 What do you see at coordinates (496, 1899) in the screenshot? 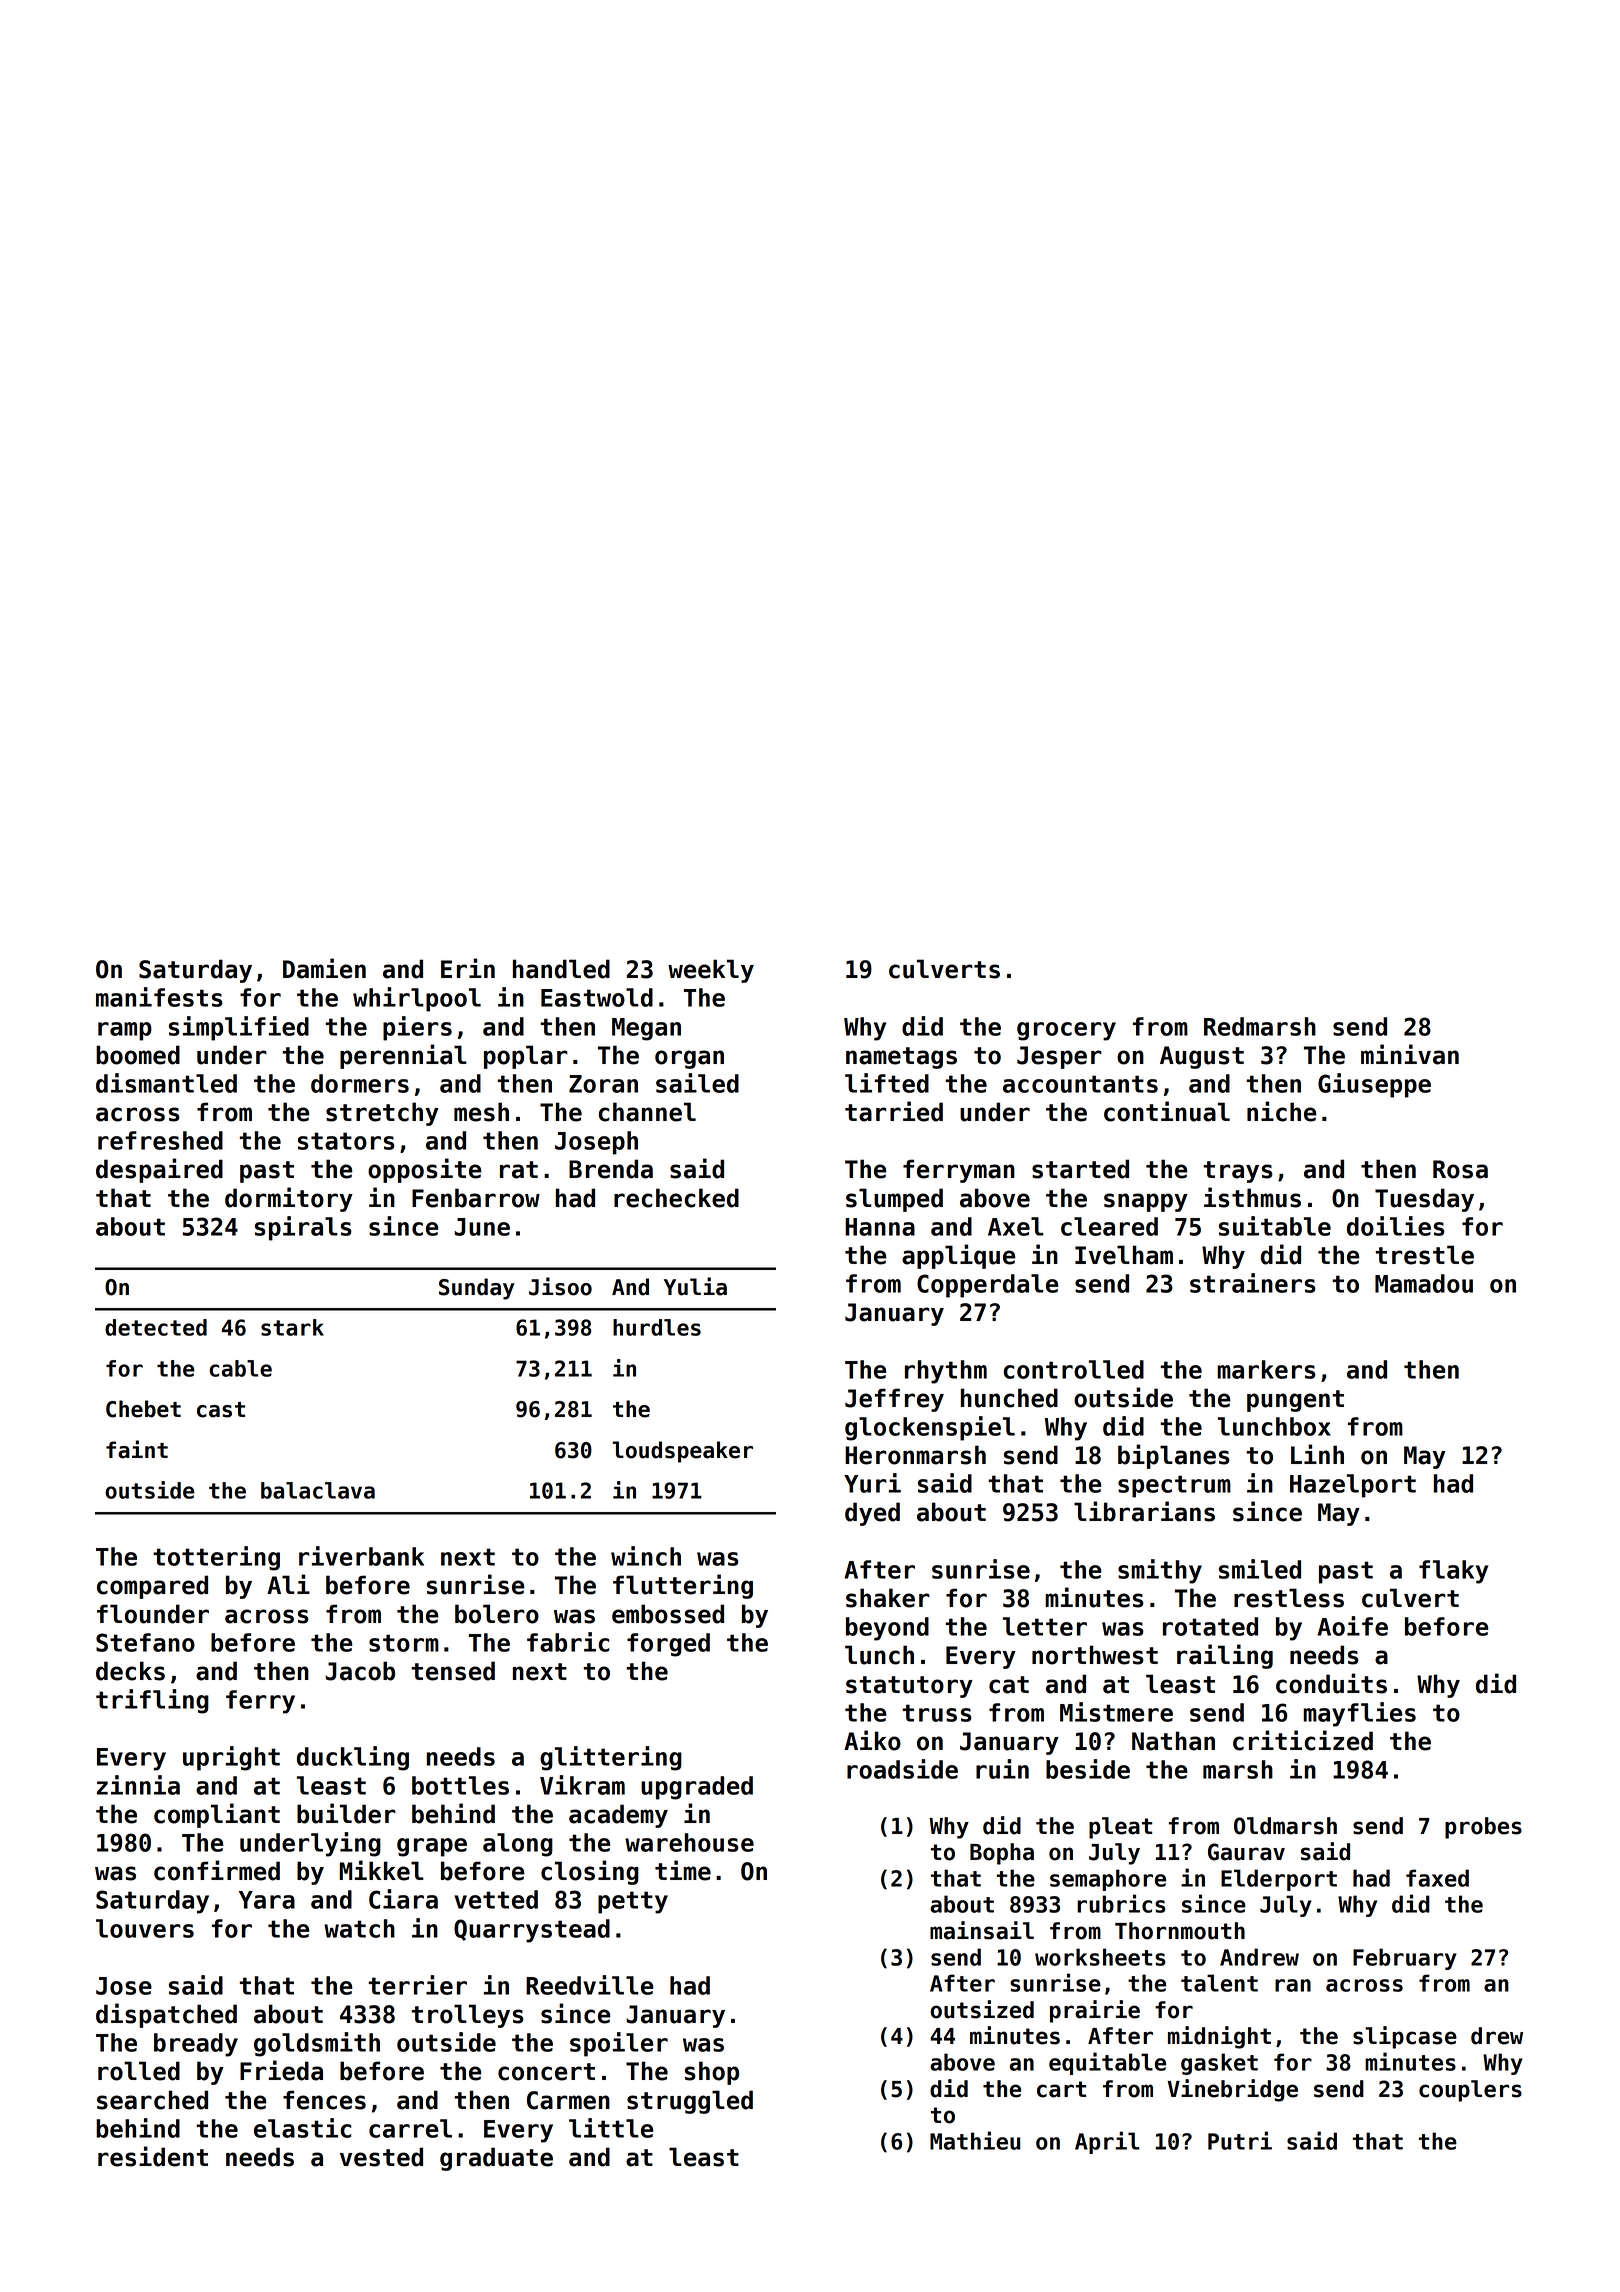
I see `vetted` at bounding box center [496, 1899].
